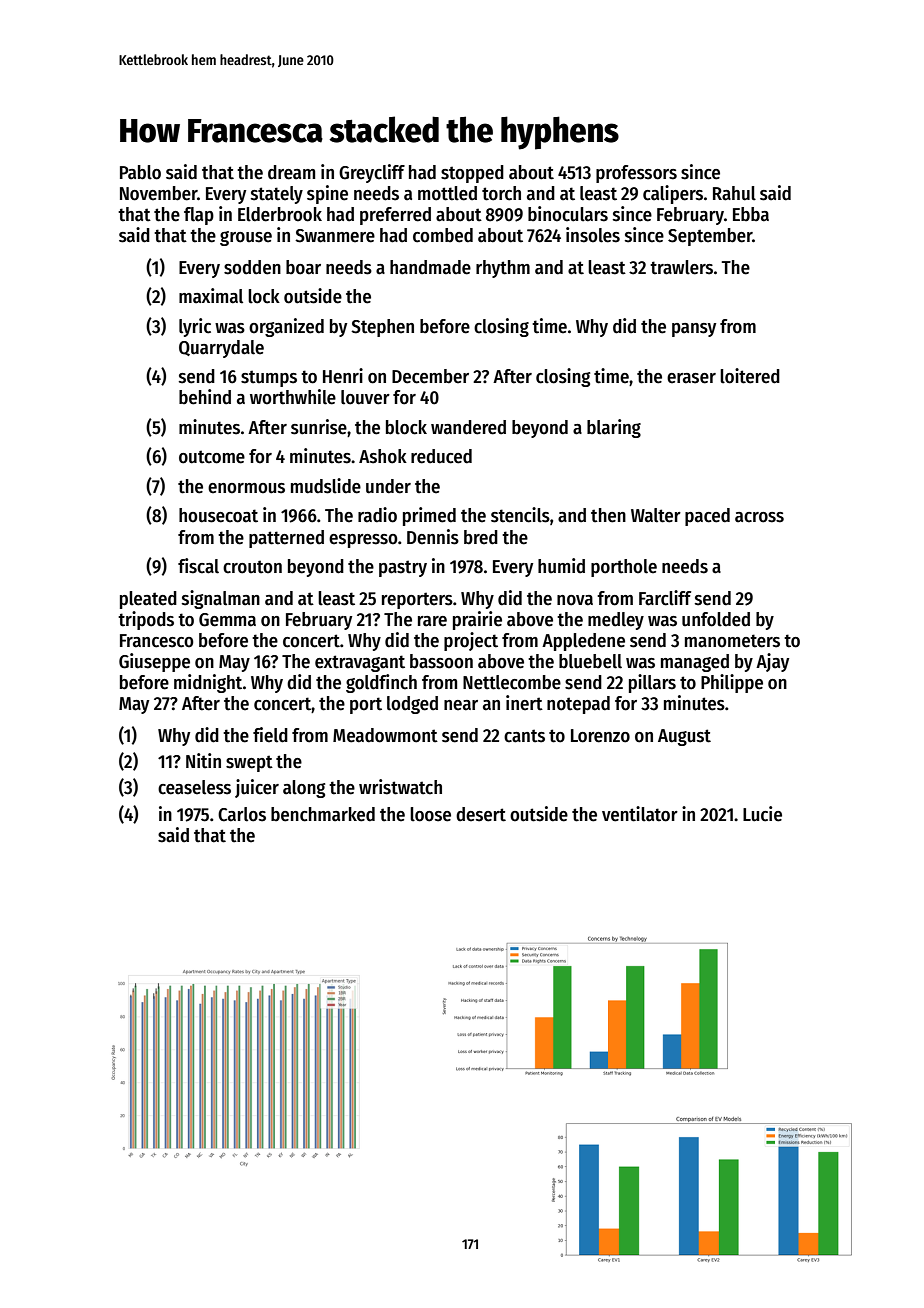 The image size is (924, 1308). I want to click on Carlos, so click(242, 814).
